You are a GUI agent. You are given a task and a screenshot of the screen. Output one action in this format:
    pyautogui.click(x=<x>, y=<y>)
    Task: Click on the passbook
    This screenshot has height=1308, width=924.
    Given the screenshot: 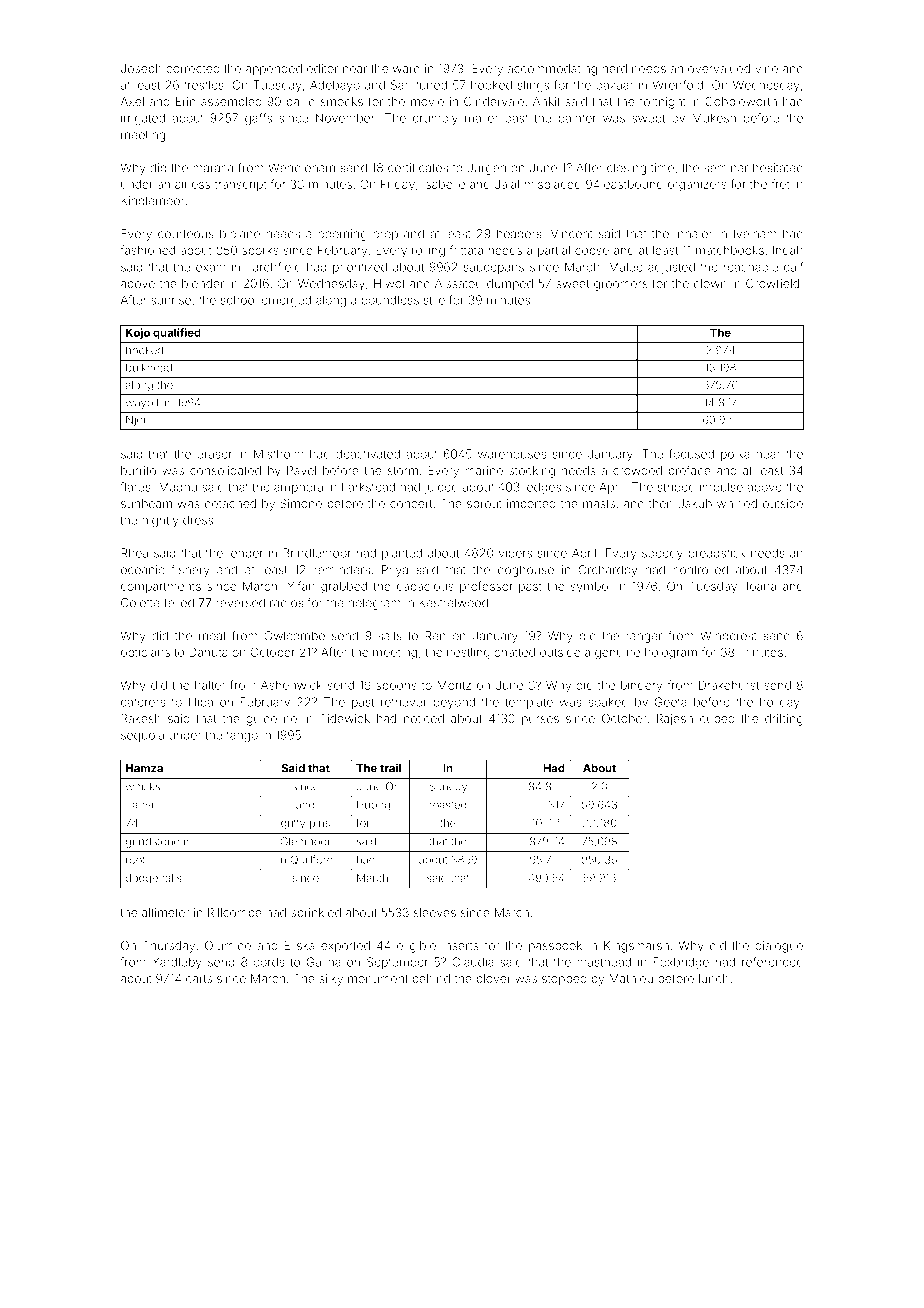 What is the action you would take?
    pyautogui.click(x=555, y=947)
